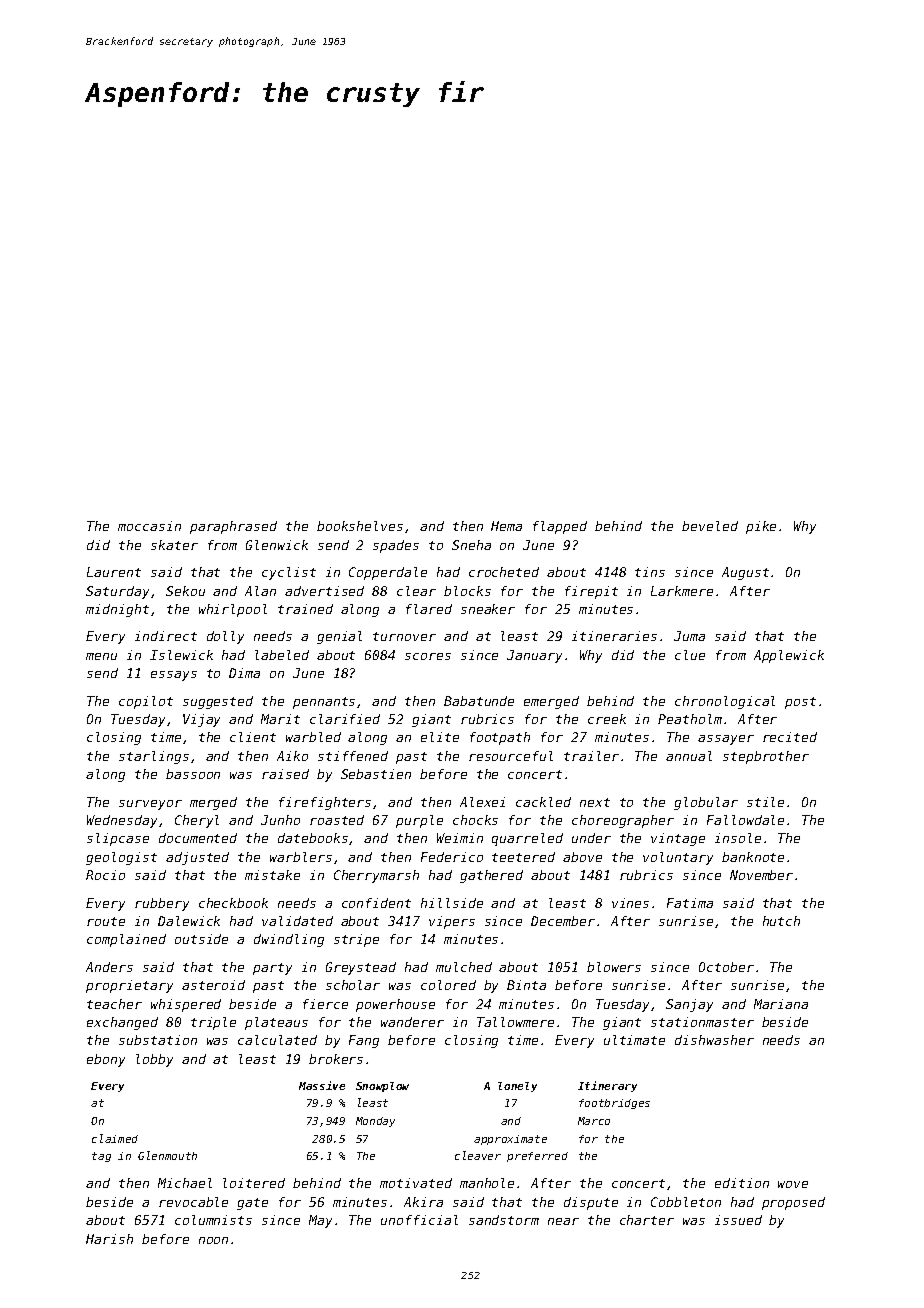 The height and width of the page is (1308, 924). I want to click on copilot, so click(146, 702).
